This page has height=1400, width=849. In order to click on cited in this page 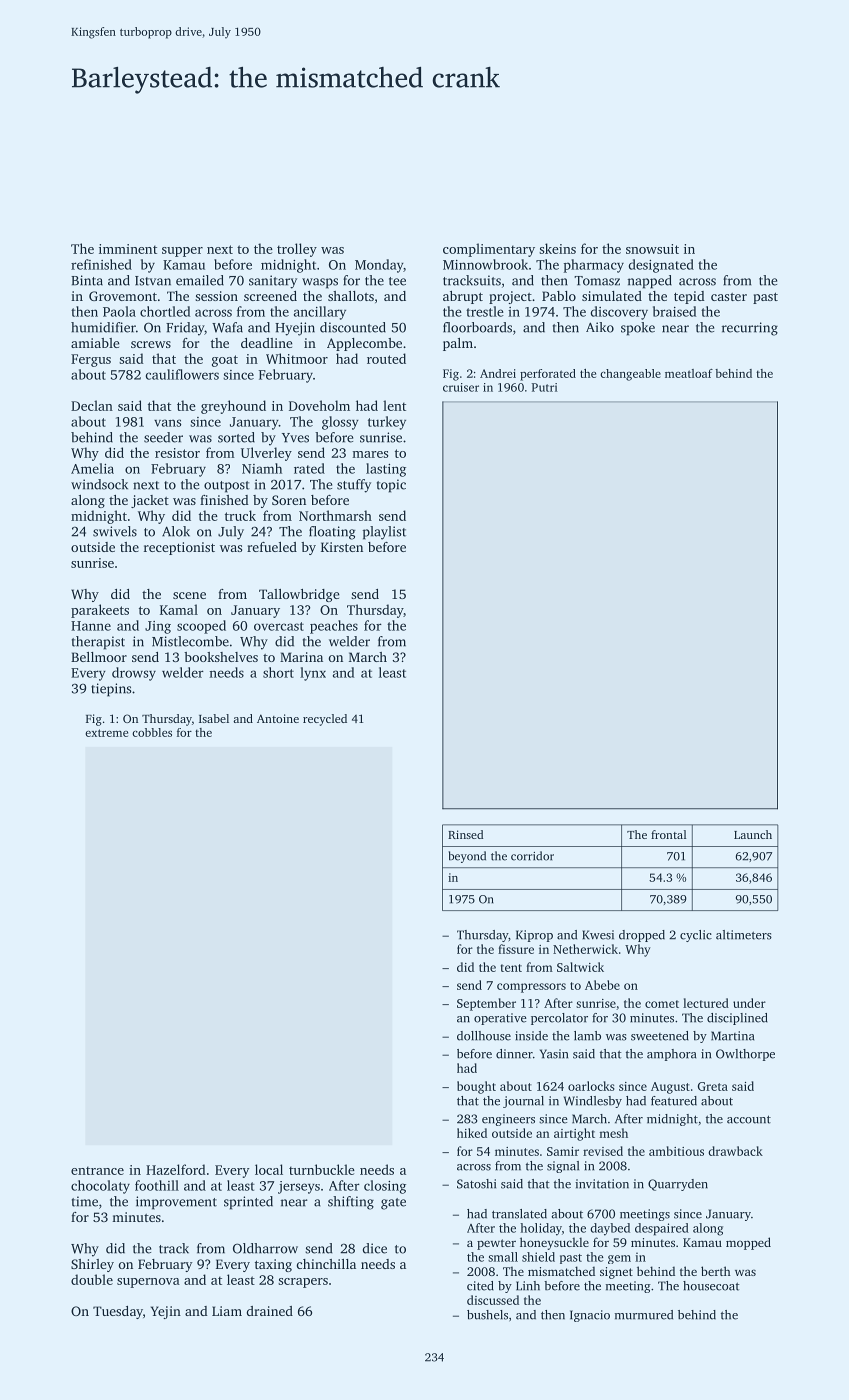, I will do `click(480, 1286)`.
